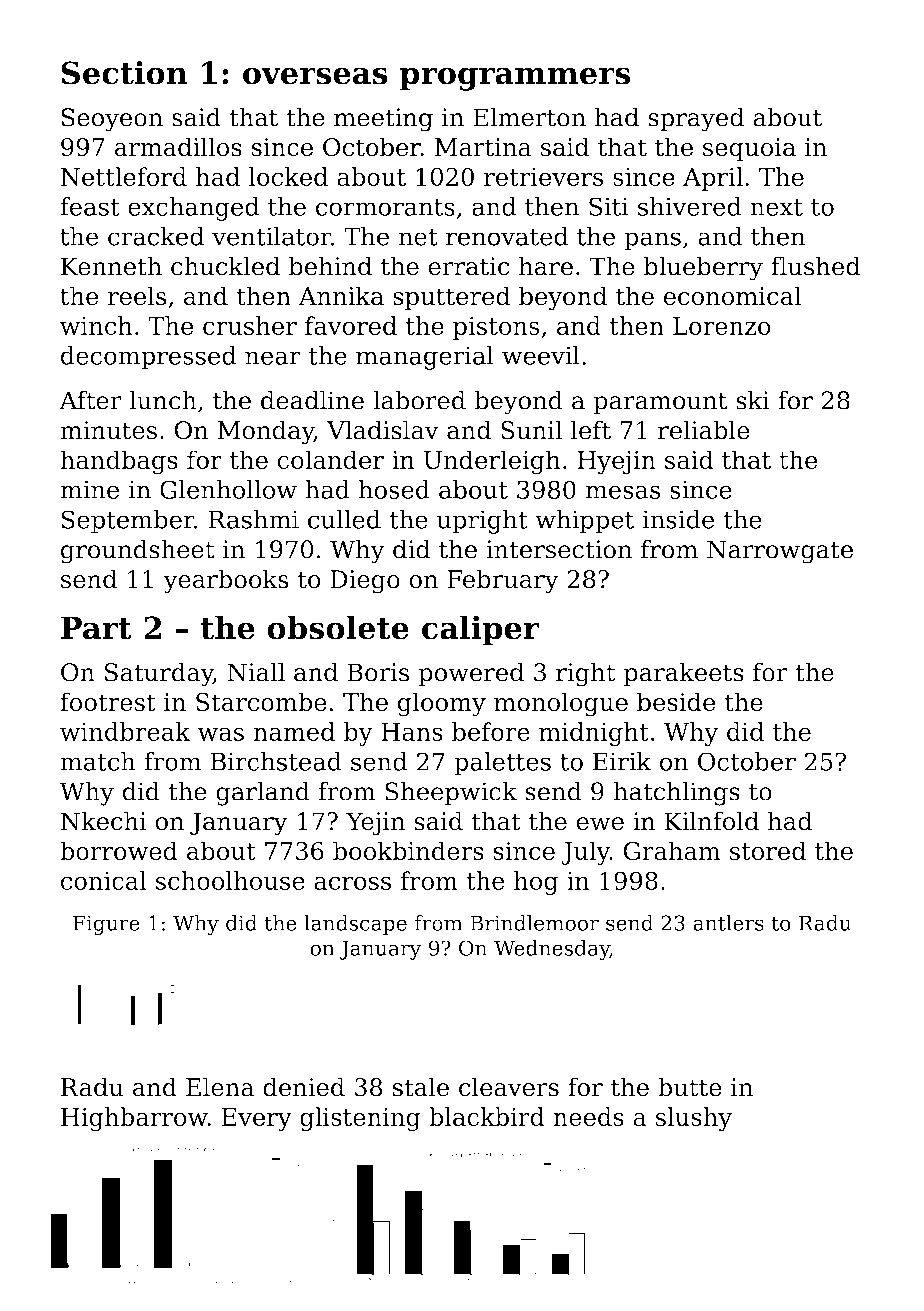 This screenshot has width=924, height=1311. Describe the element at coordinates (776, 207) in the screenshot. I see `next` at that location.
